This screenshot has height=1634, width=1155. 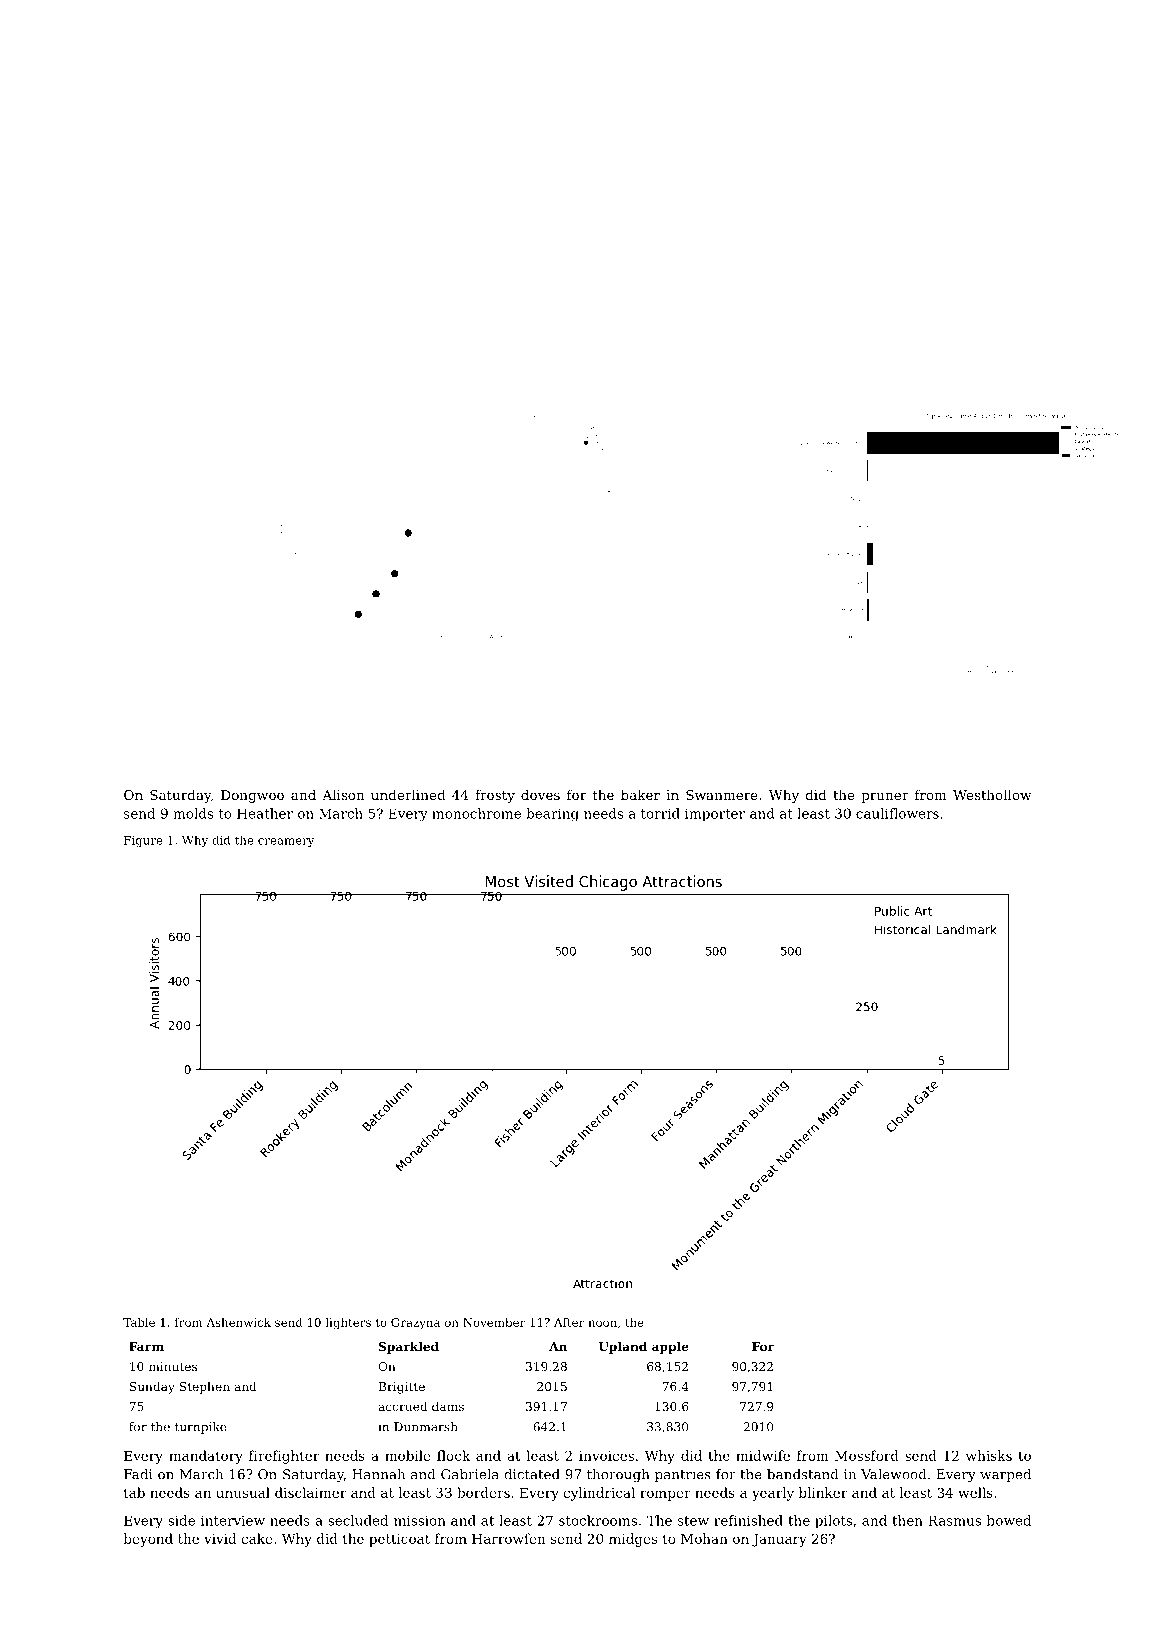 I want to click on interview, so click(x=233, y=1520).
